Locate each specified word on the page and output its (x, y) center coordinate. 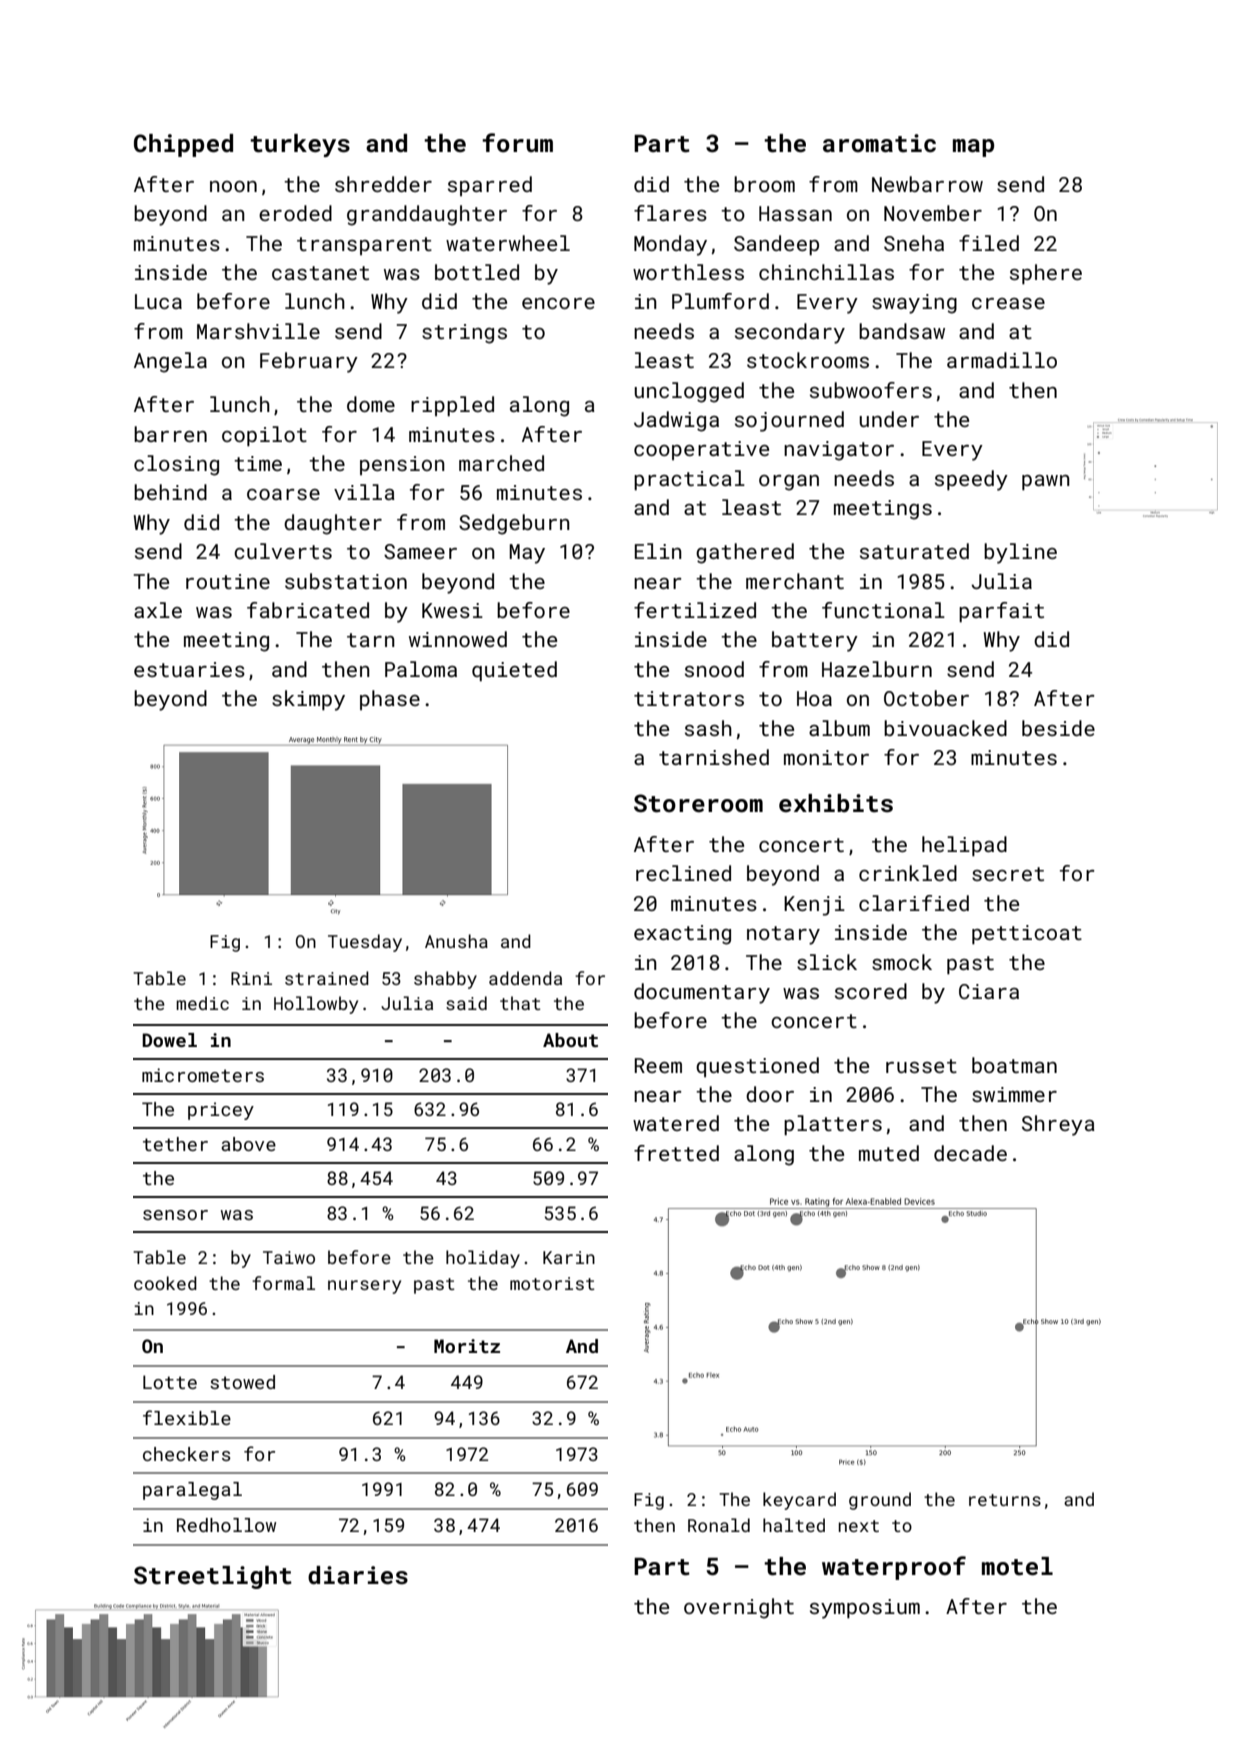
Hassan (795, 213)
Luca (158, 301)
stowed (242, 1382)
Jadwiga (676, 421)
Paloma (421, 669)
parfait (1001, 612)
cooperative (701, 450)
